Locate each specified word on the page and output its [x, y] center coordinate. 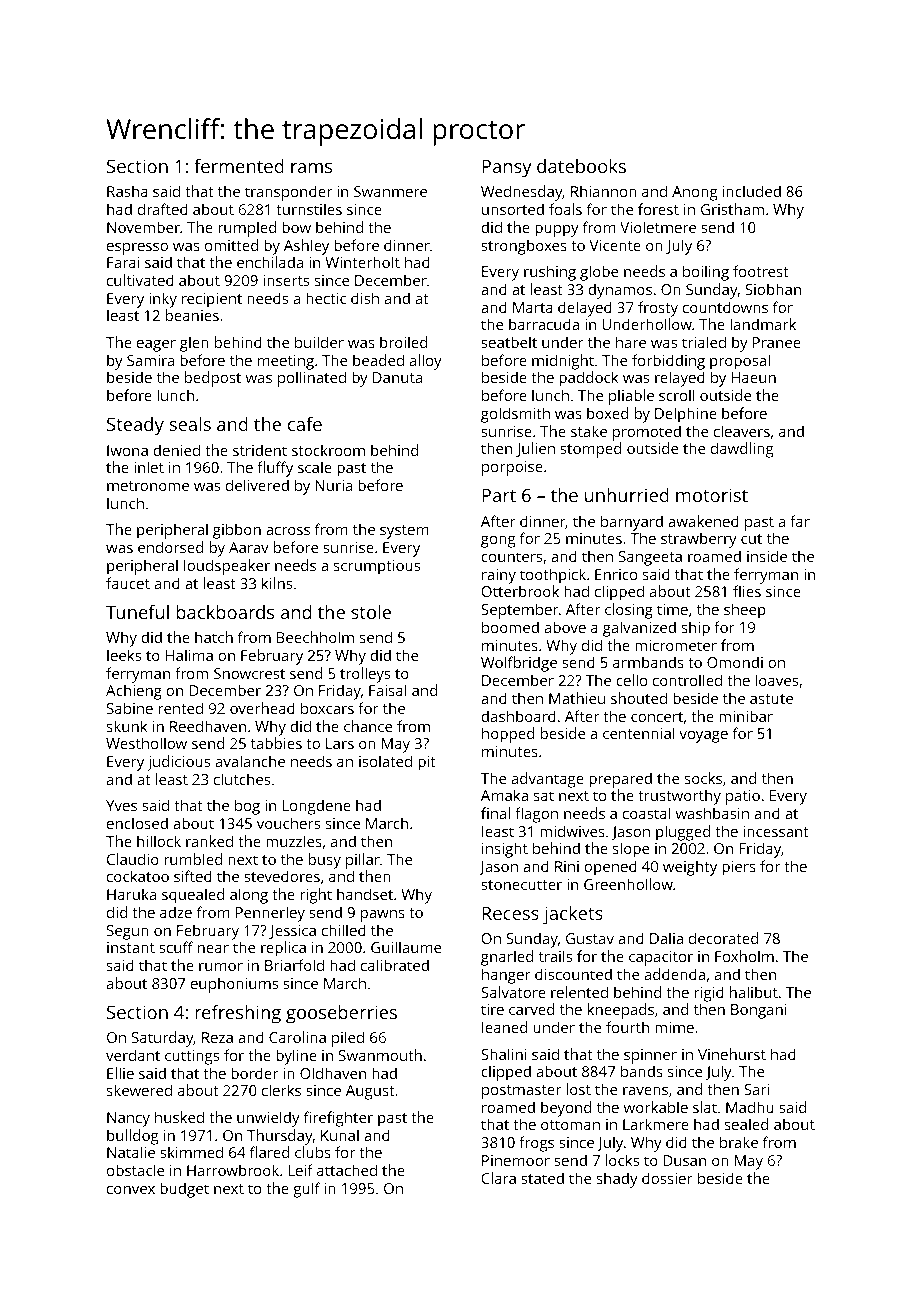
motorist [712, 495]
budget [184, 1190]
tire [492, 1009]
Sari [756, 1089]
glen [194, 344]
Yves [121, 805]
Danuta [397, 377]
